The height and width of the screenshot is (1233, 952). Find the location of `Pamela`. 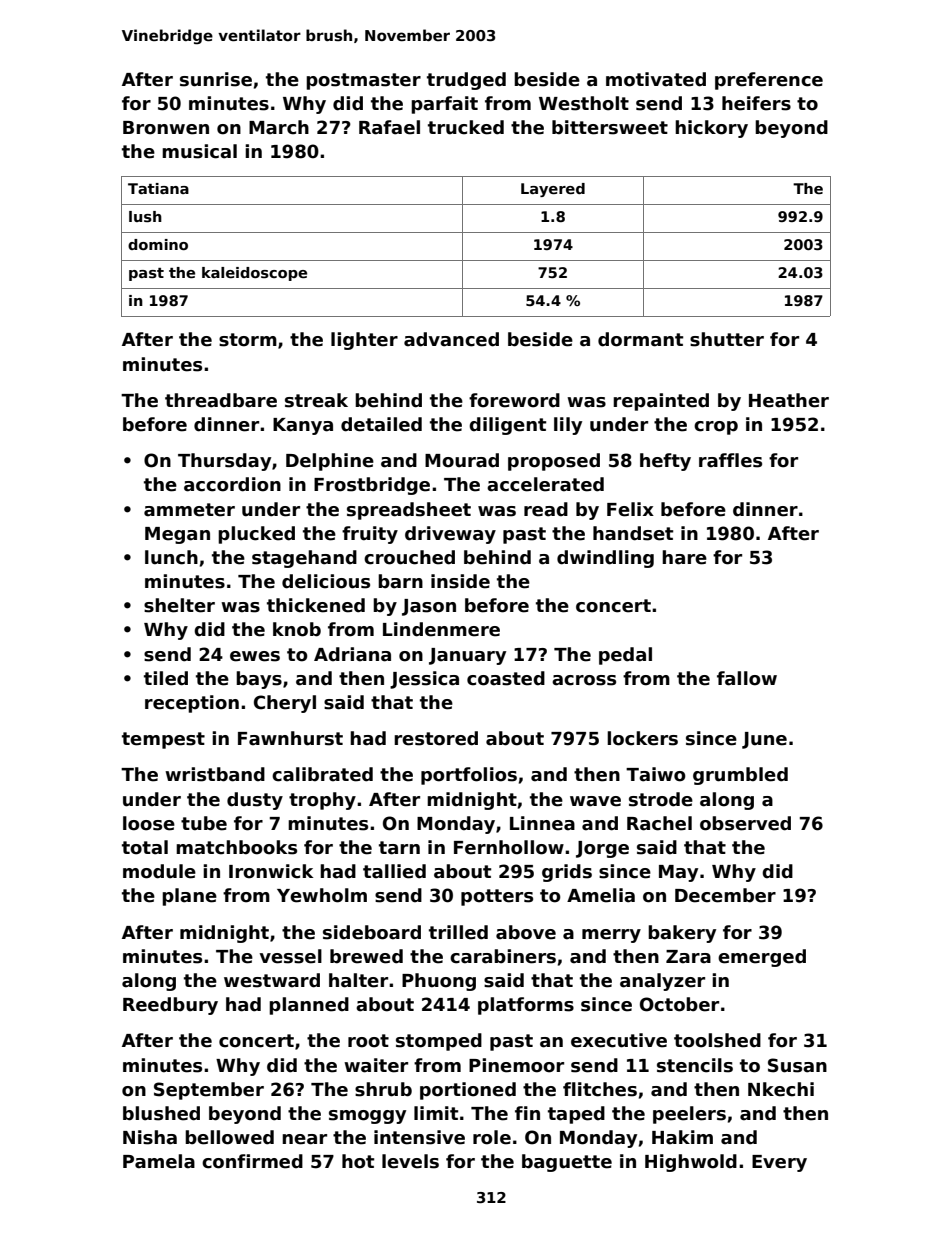

Pamela is located at coordinates (159, 1161).
